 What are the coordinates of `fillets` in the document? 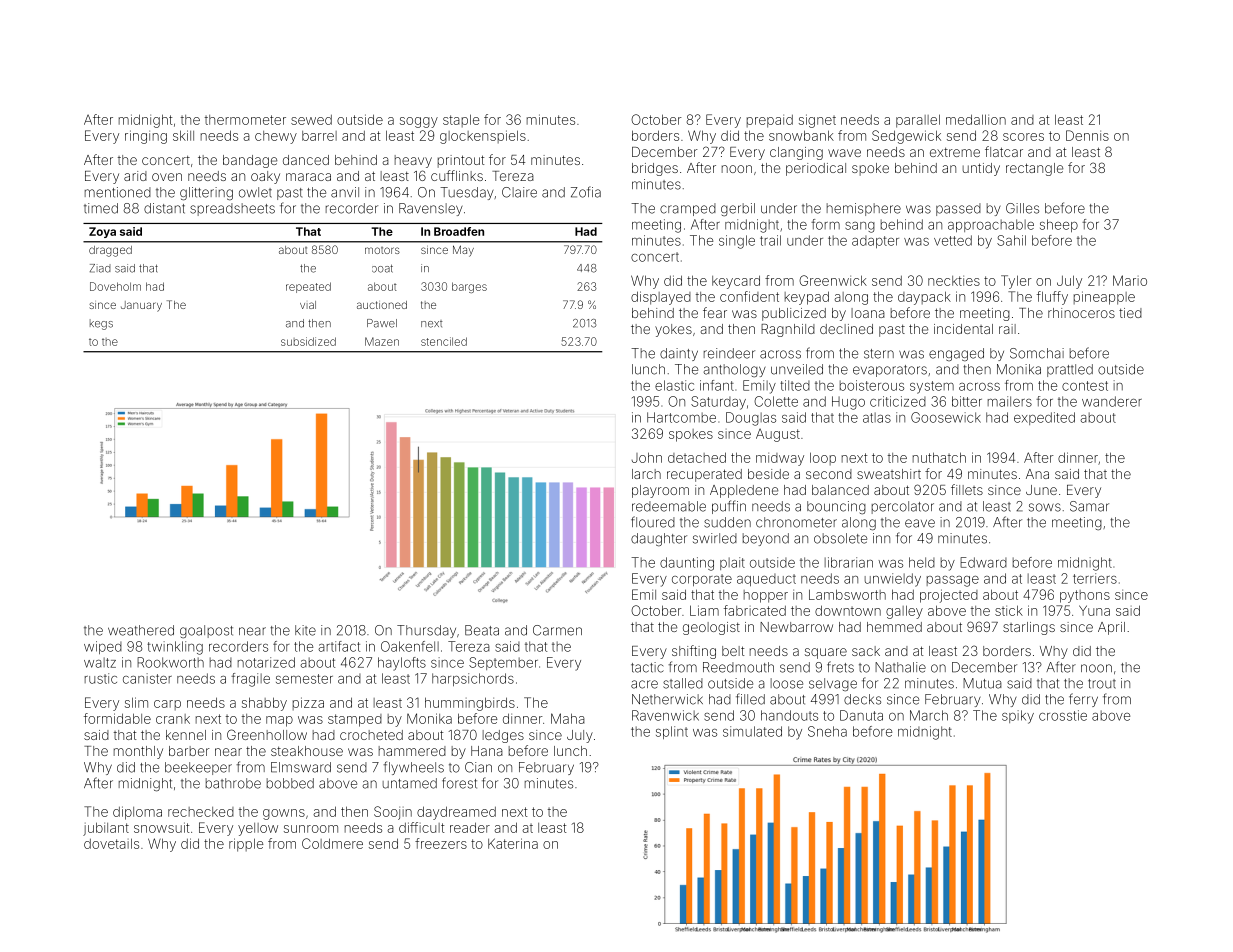 It's located at (967, 489).
